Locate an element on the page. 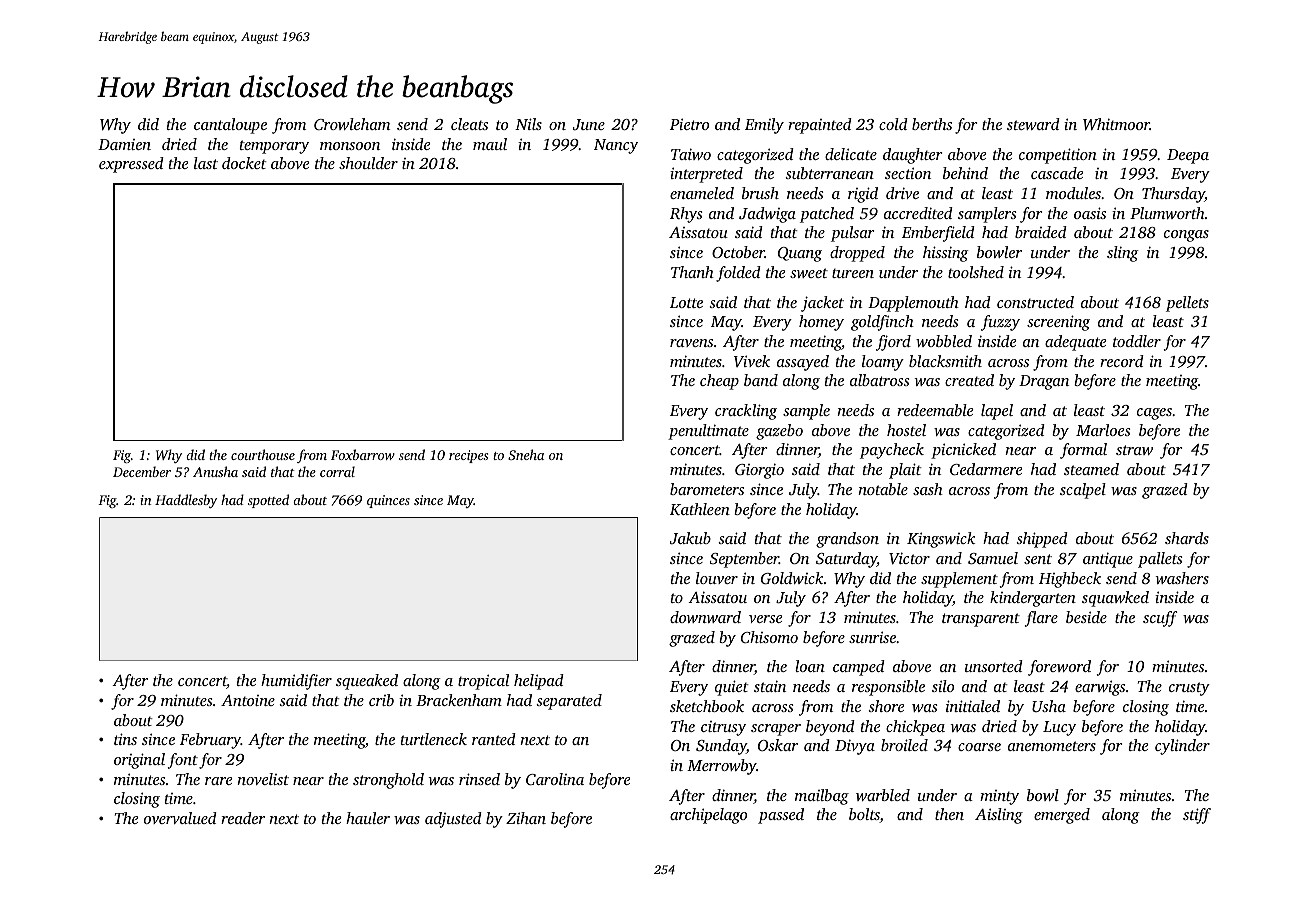  braided is located at coordinates (1041, 232).
